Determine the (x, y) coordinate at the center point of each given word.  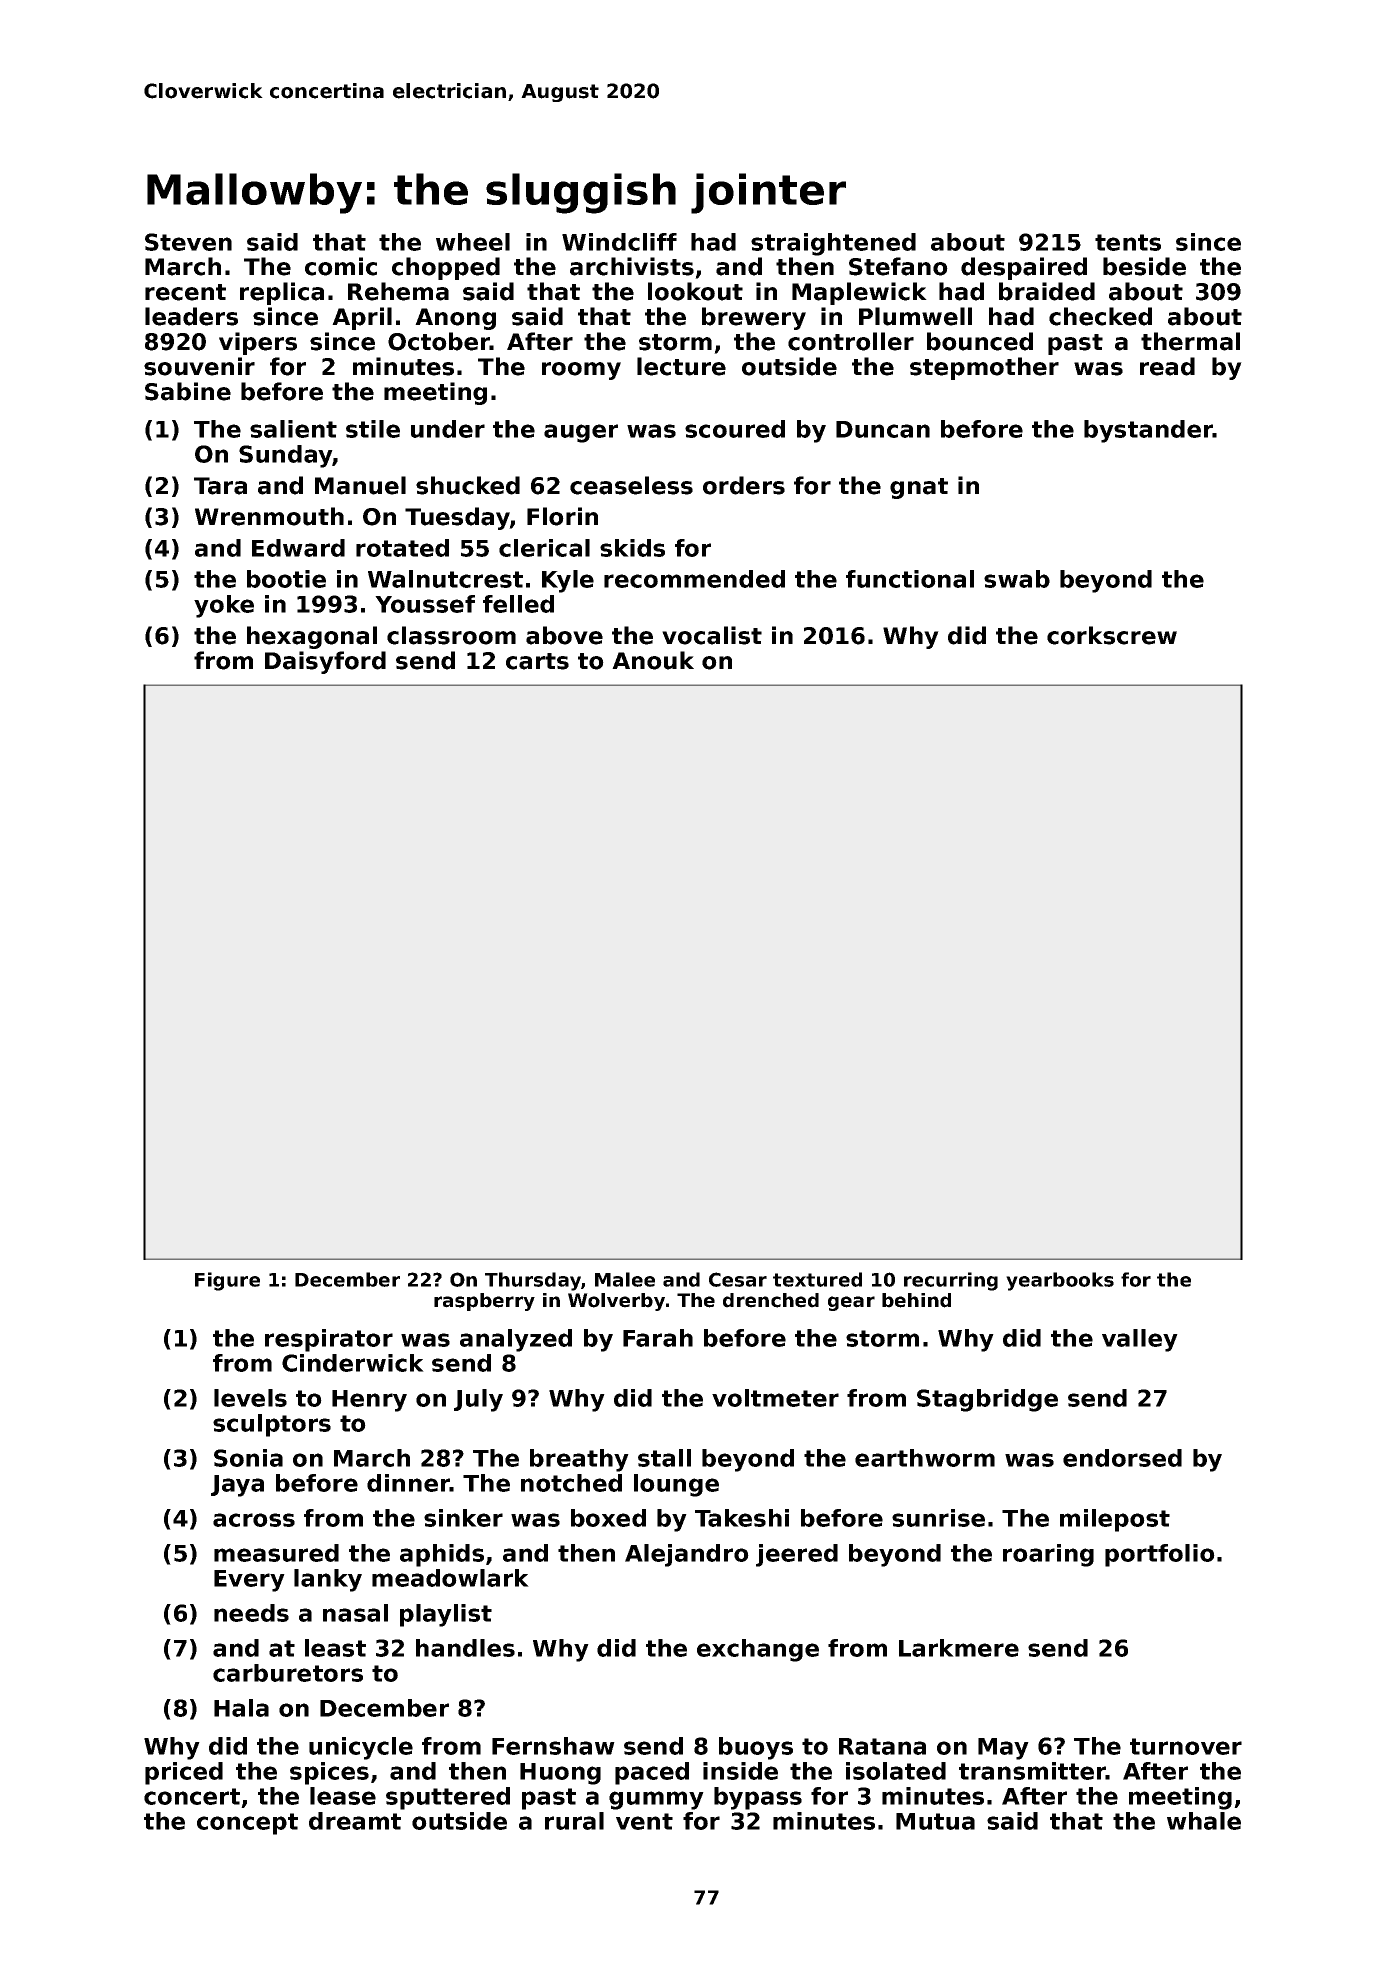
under (448, 429)
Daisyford (325, 662)
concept (247, 1824)
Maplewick (859, 293)
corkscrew (1112, 635)
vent (644, 1821)
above (564, 635)
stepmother (984, 368)
